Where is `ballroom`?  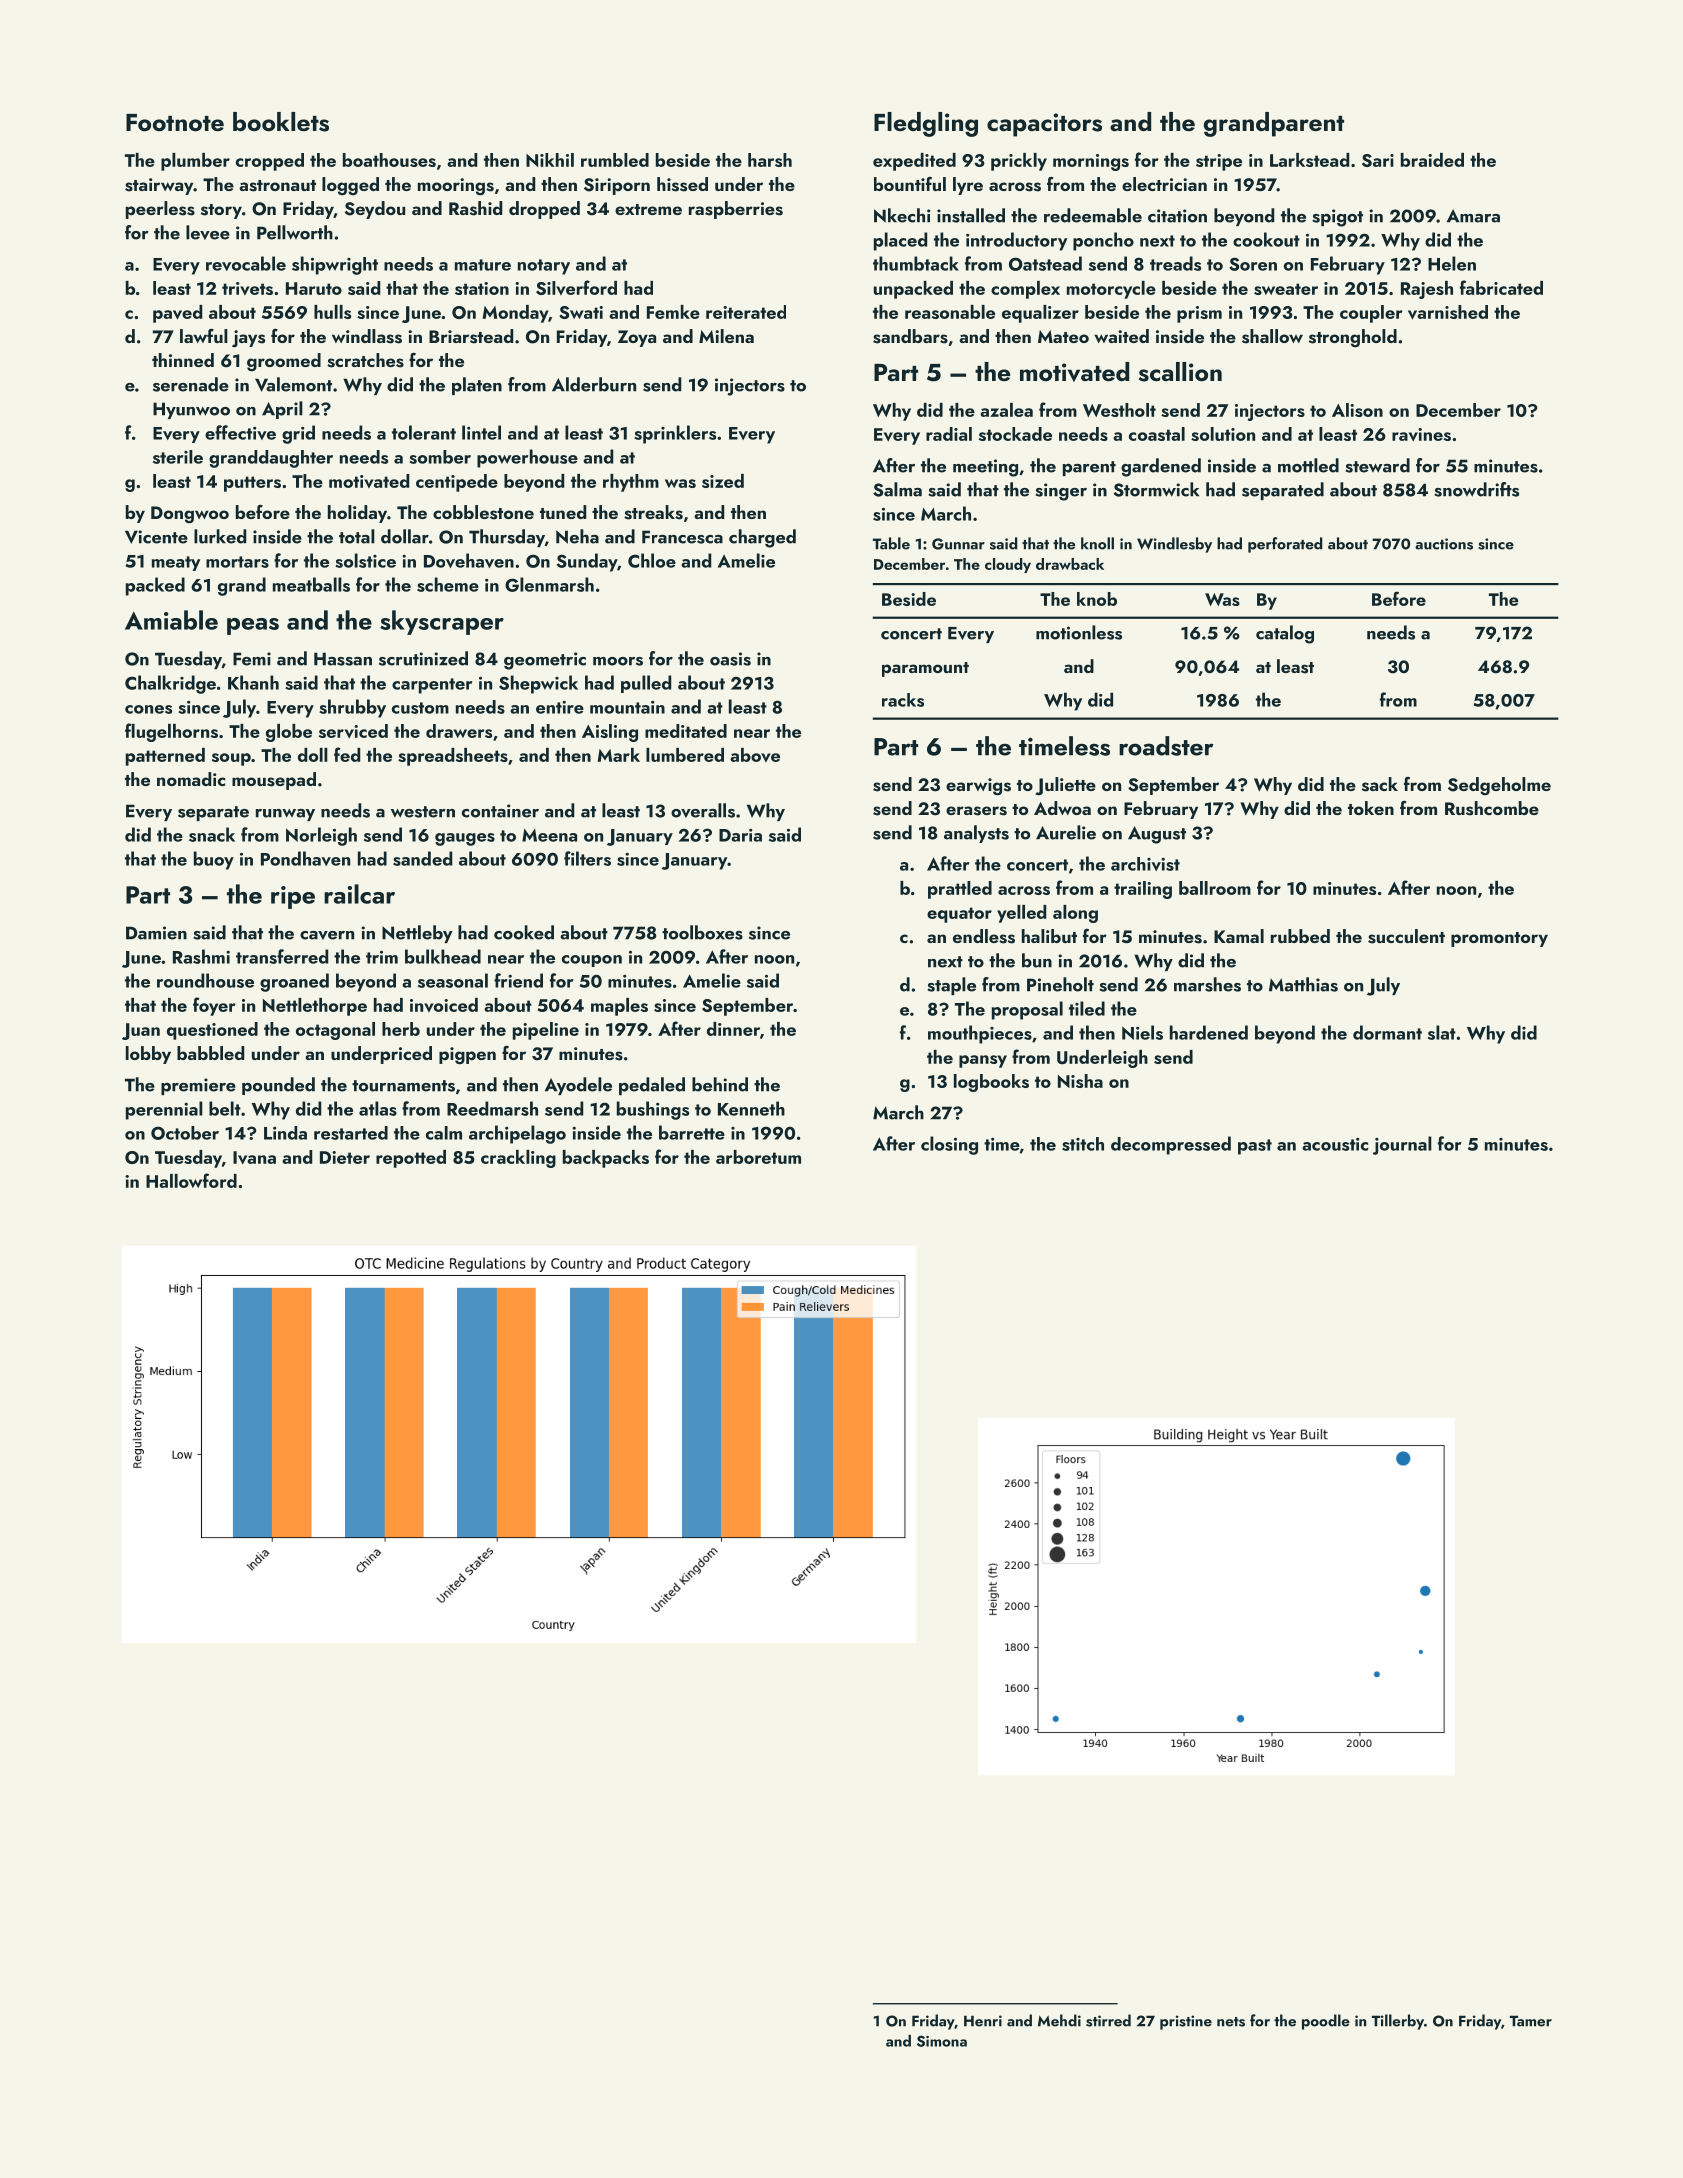
ballroom is located at coordinates (1215, 888).
